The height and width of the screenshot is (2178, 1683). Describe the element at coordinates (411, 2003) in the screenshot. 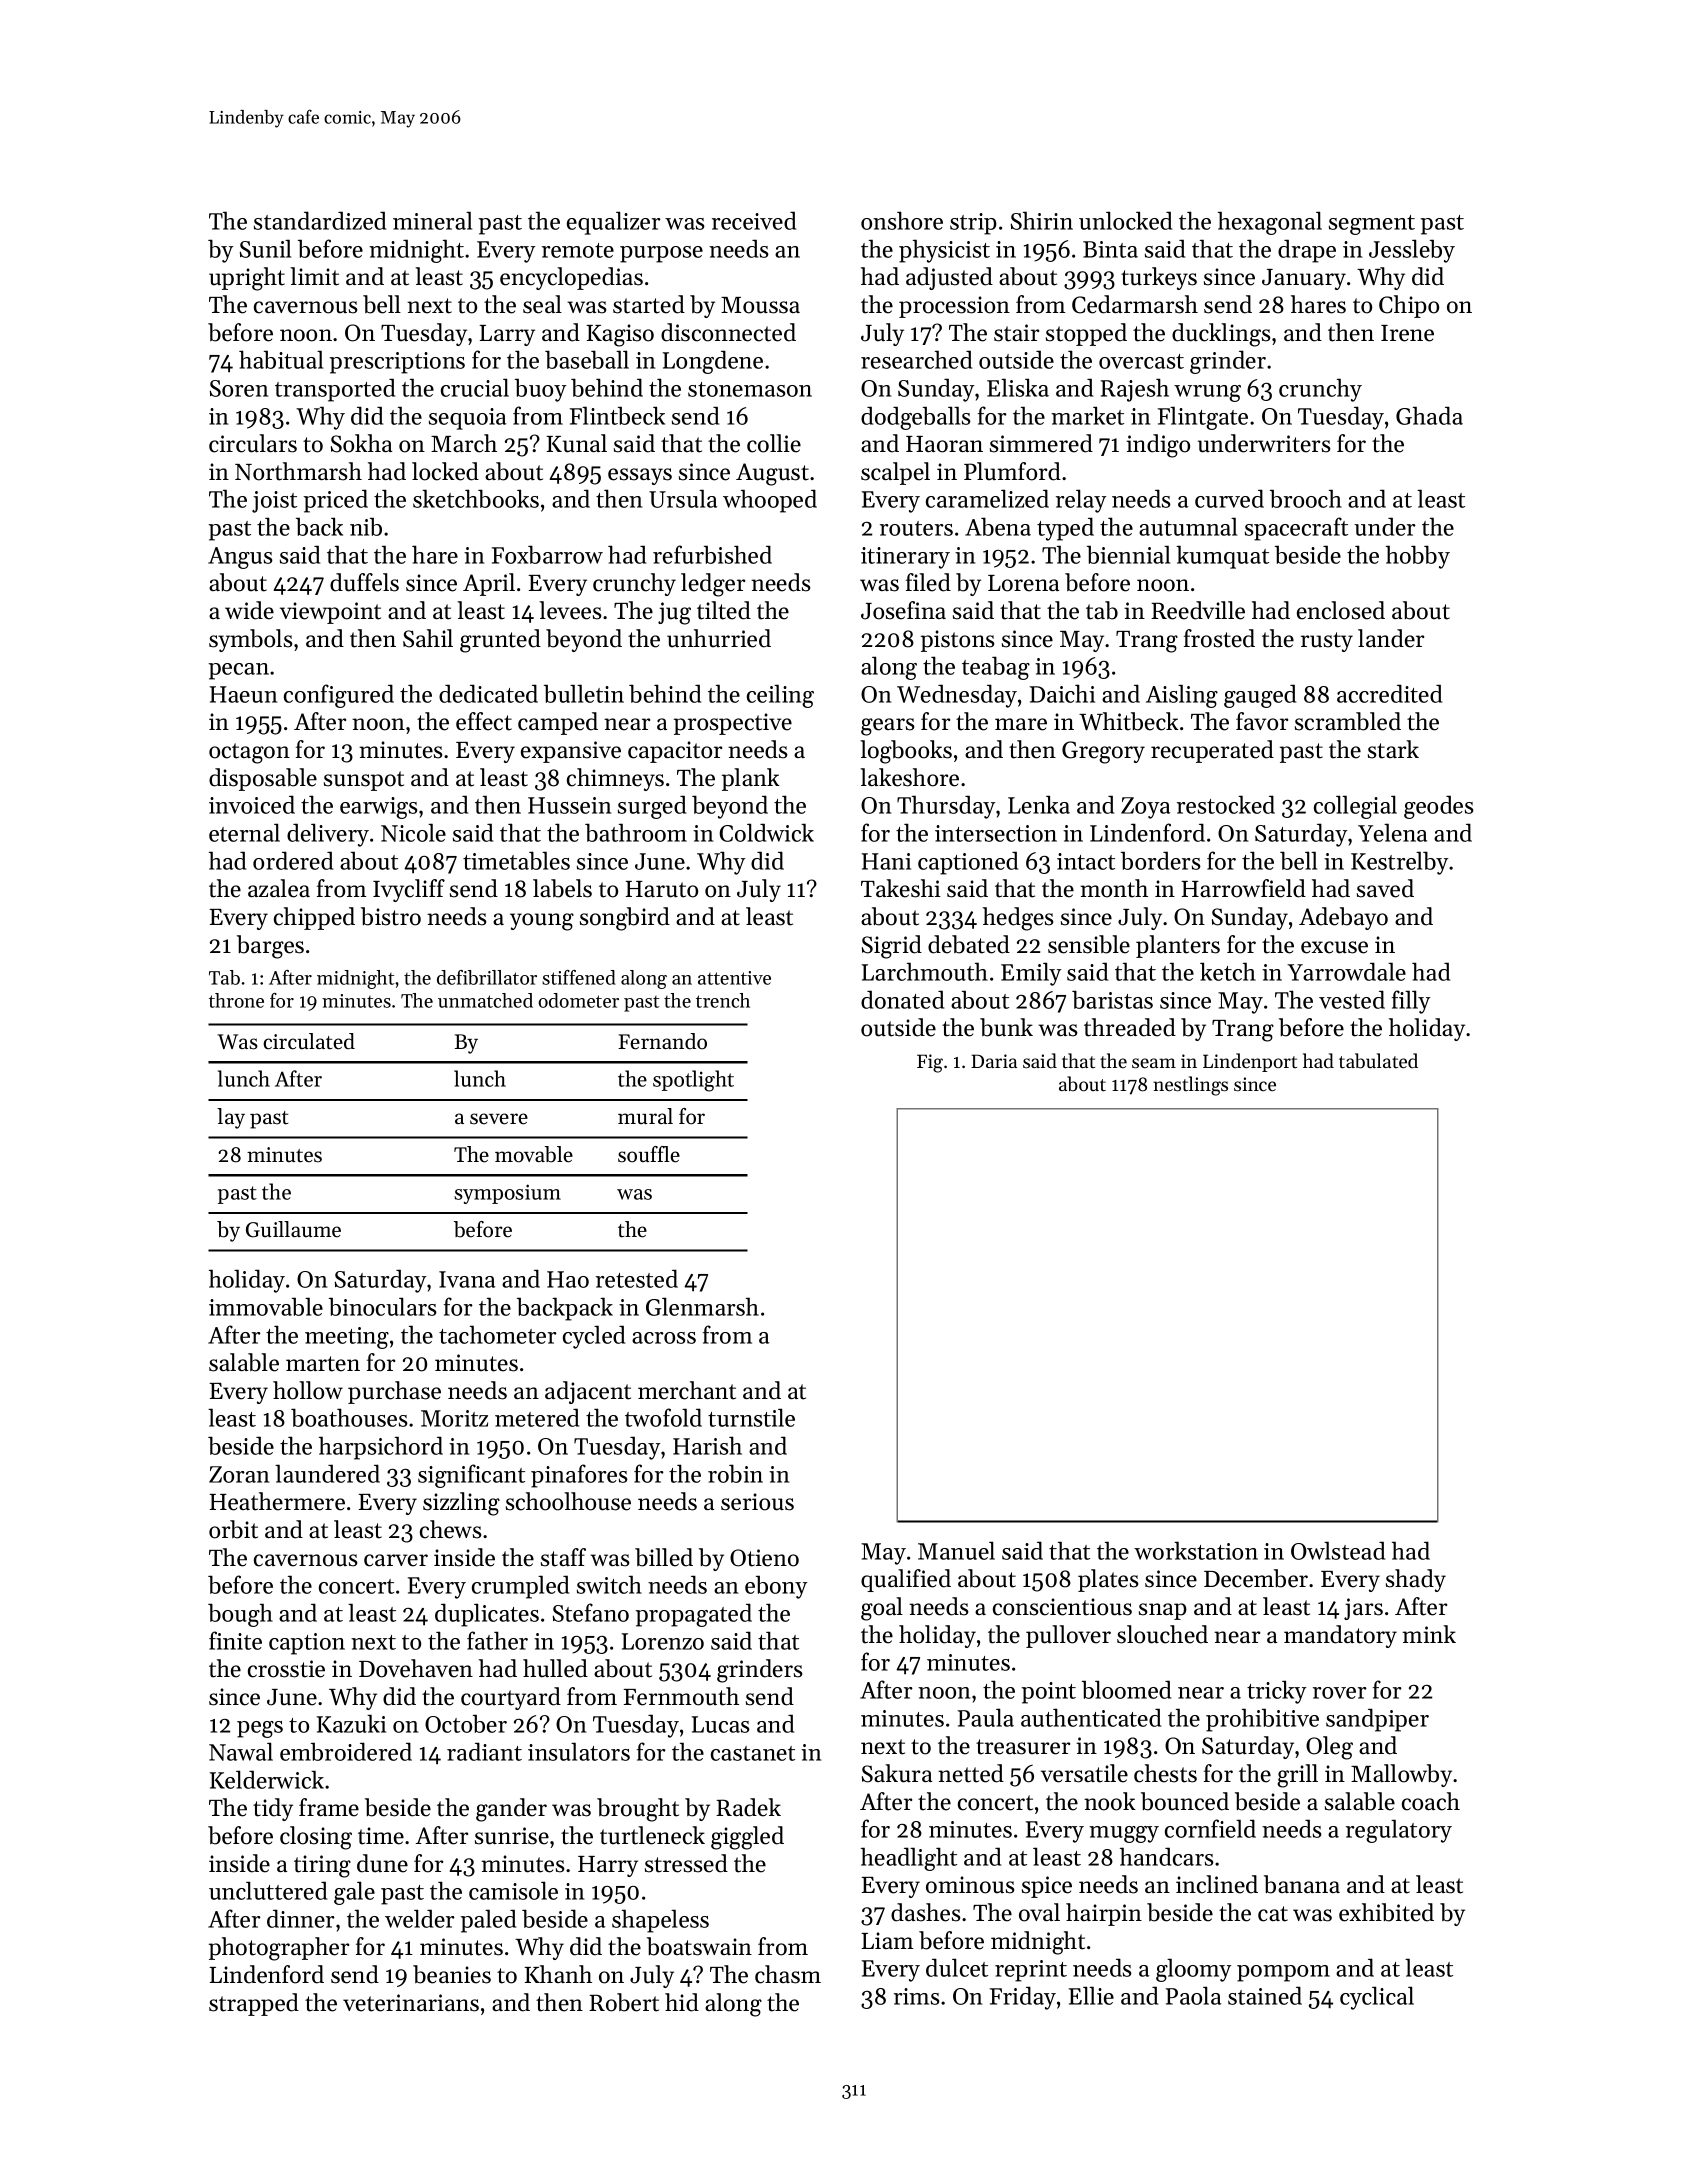

I see `veterinarians` at that location.
